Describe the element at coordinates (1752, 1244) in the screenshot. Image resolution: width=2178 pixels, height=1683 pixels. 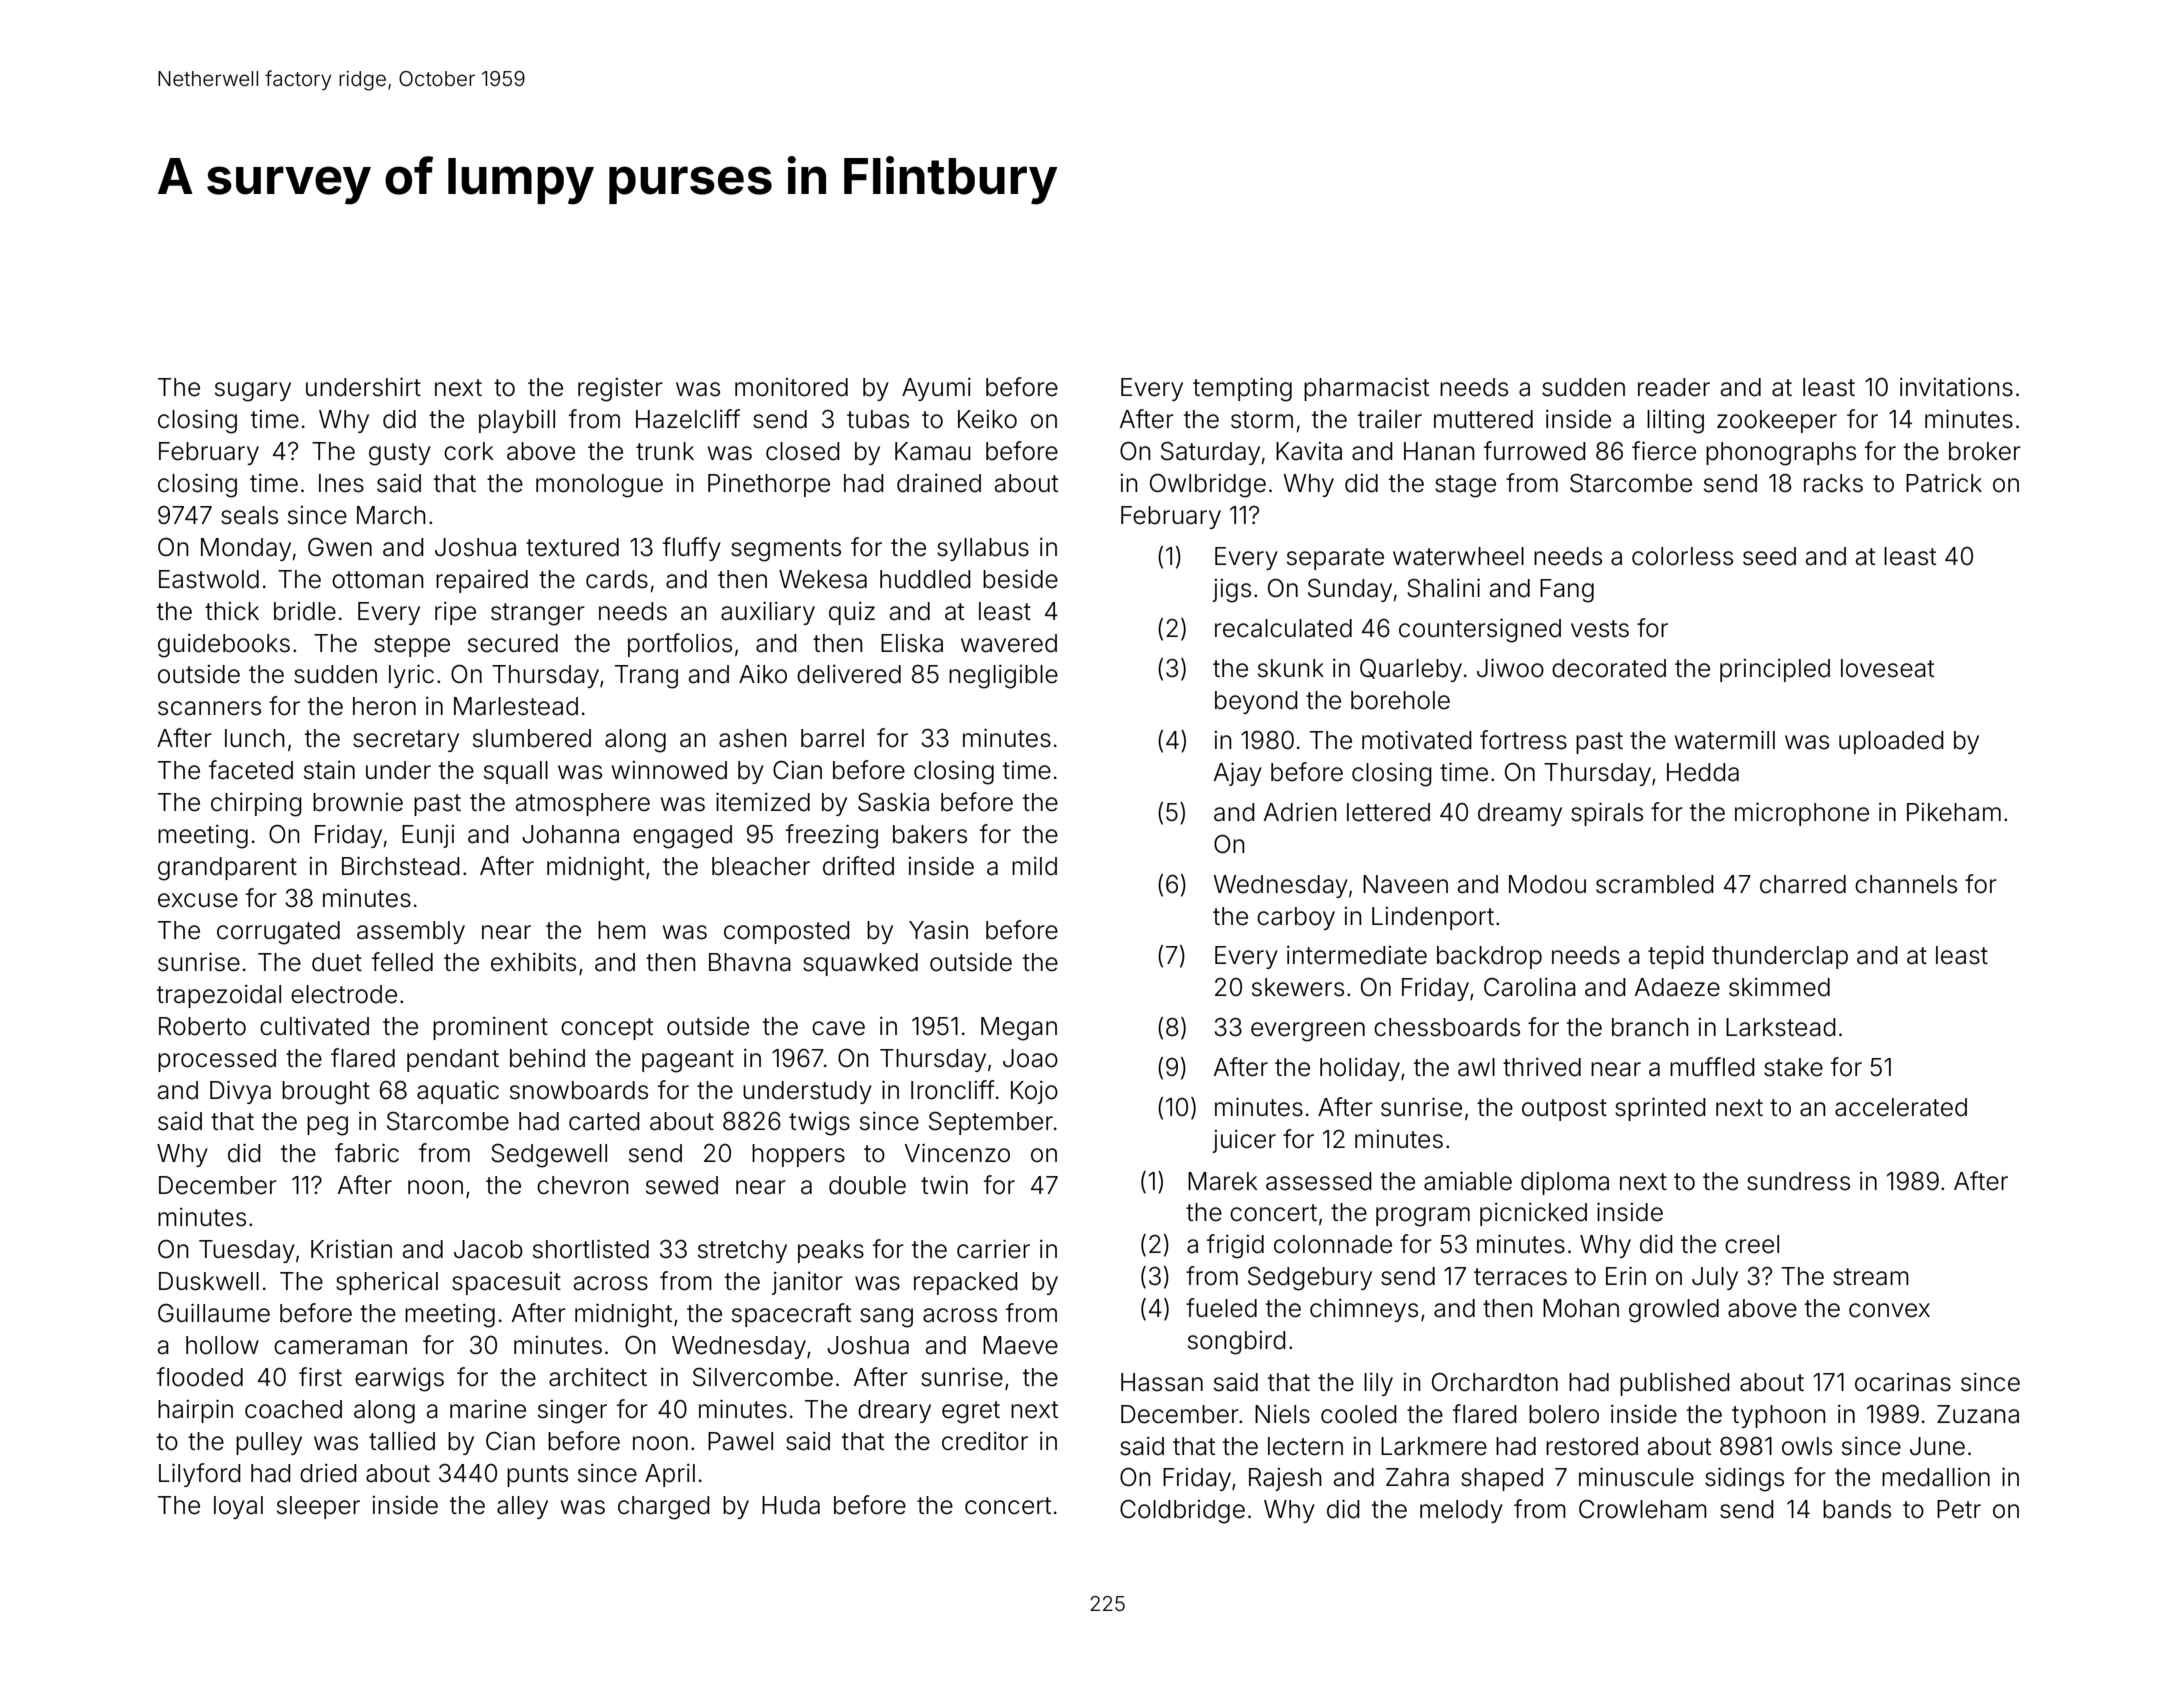
I see `creel` at that location.
